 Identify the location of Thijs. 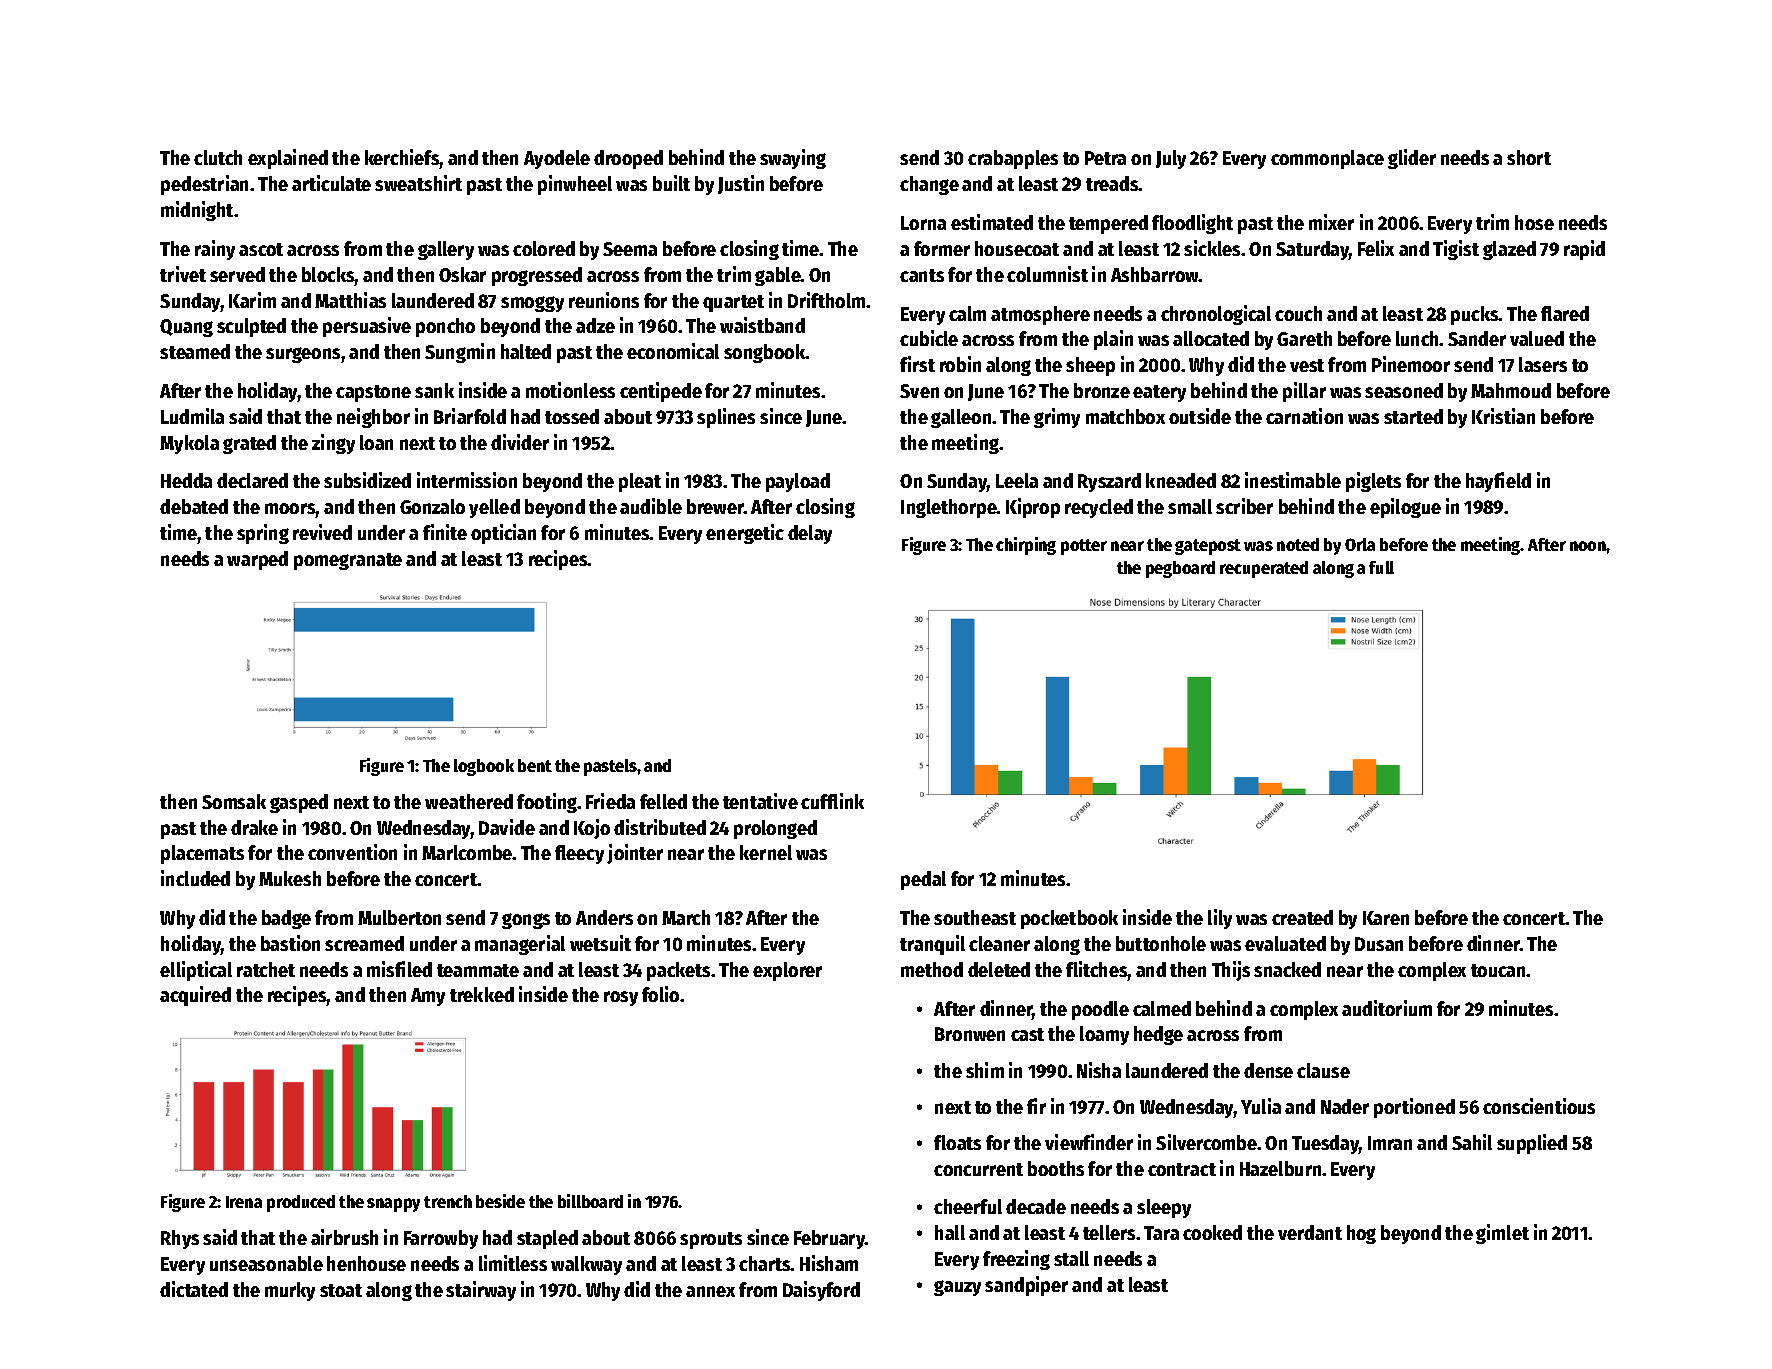
(1231, 971).
